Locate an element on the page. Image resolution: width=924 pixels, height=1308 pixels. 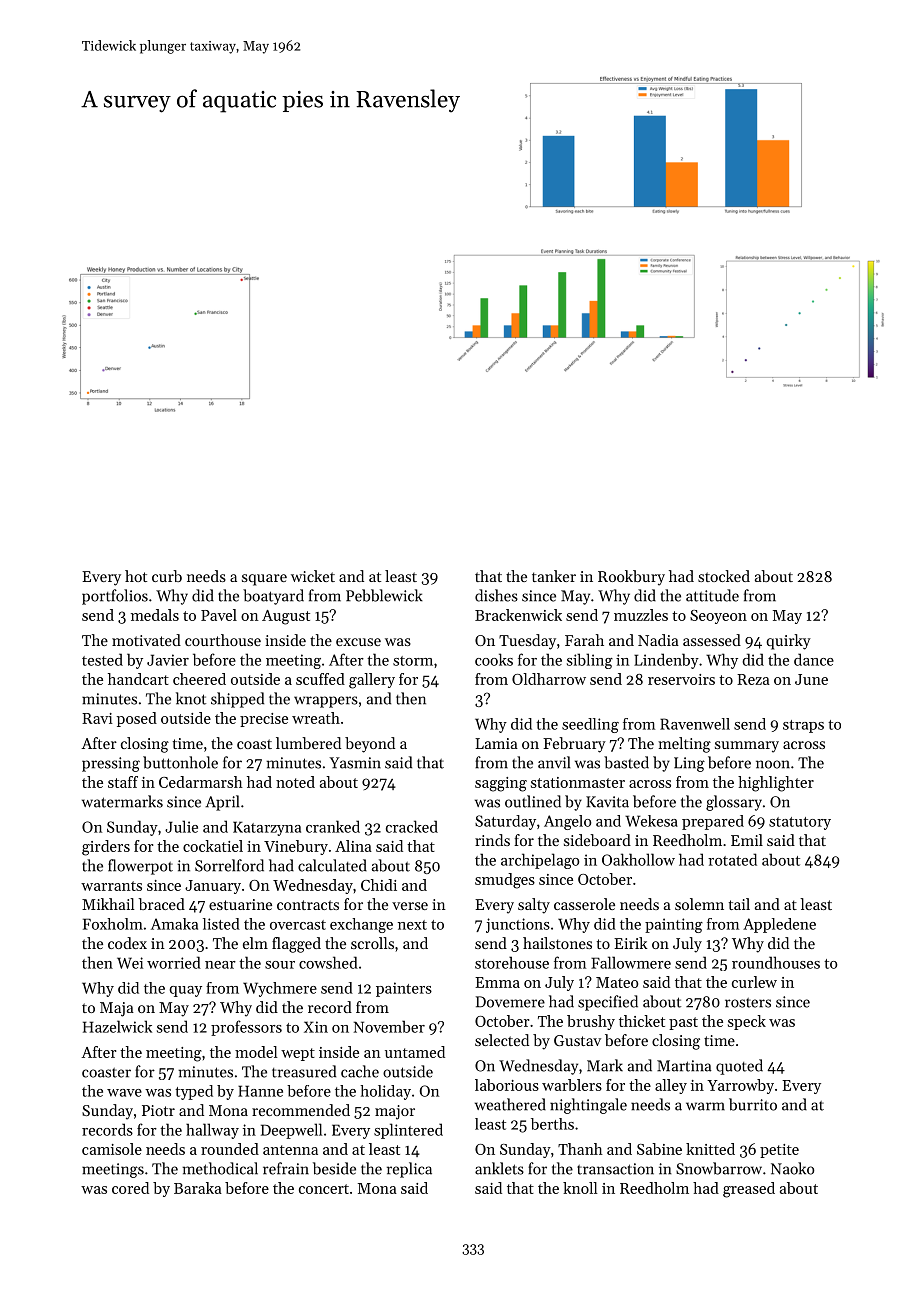
Sabine is located at coordinates (659, 1149).
